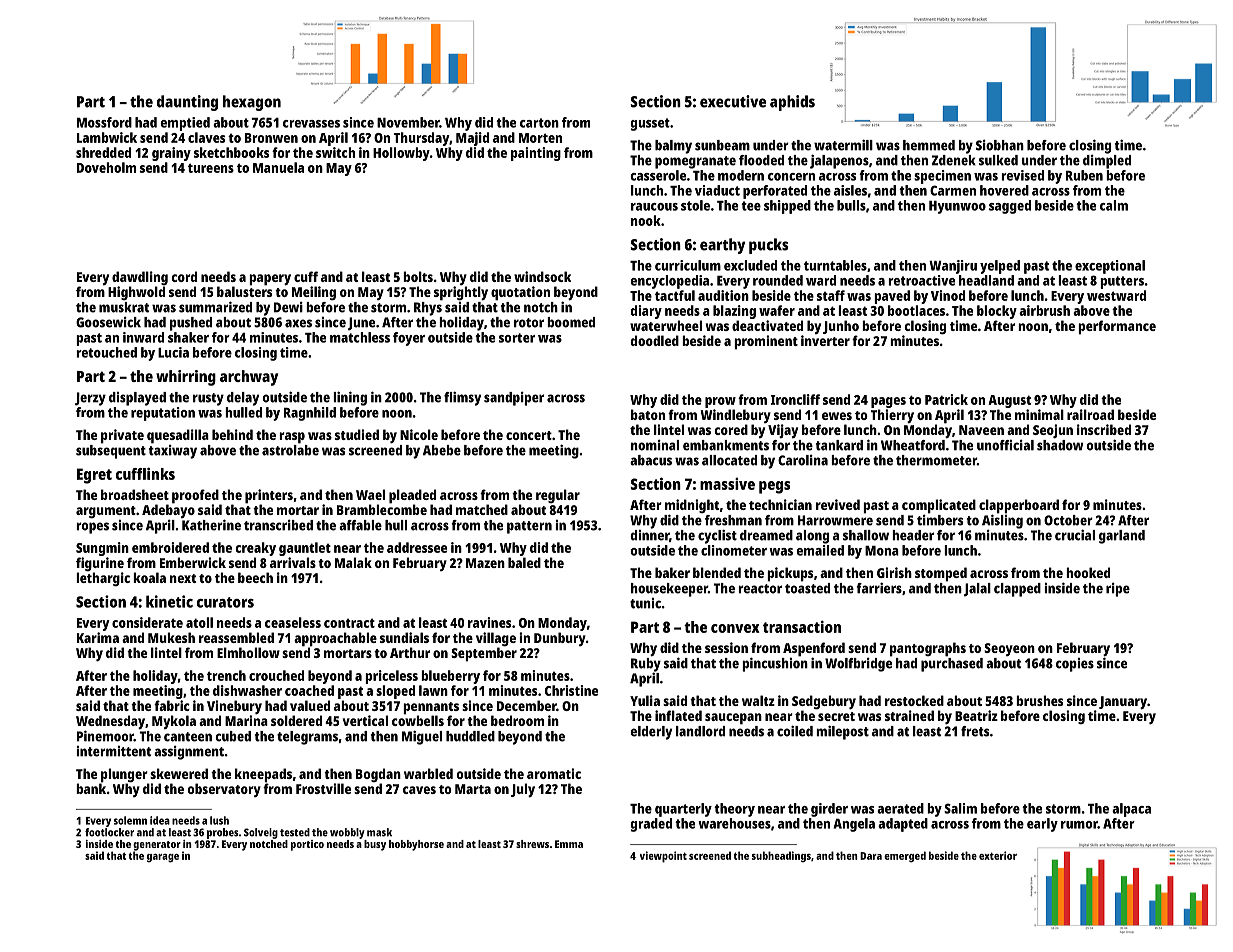  Describe the element at coordinates (1075, 665) in the screenshot. I see `copies` at that location.
